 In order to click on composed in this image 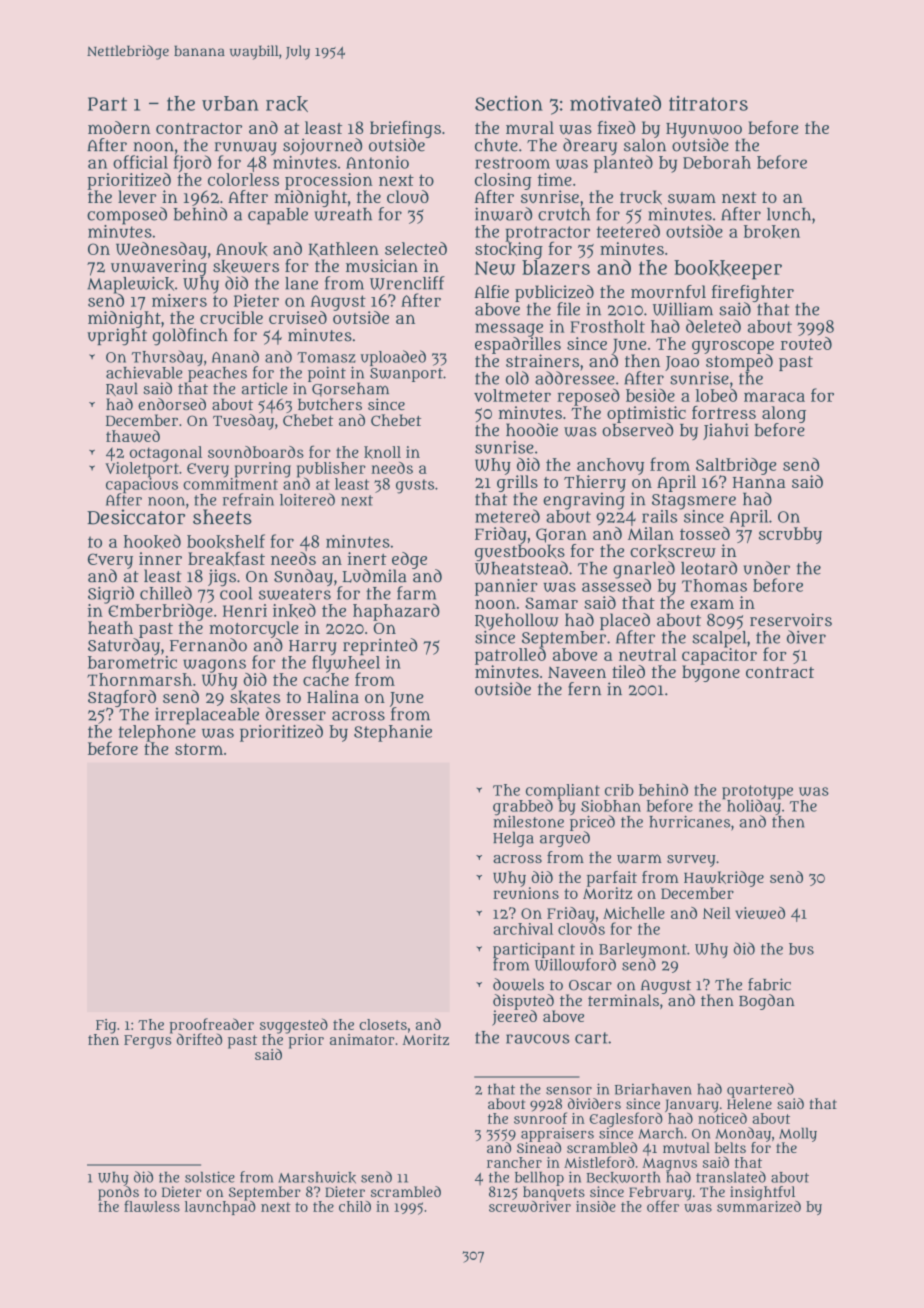, I will do `click(127, 215)`.
